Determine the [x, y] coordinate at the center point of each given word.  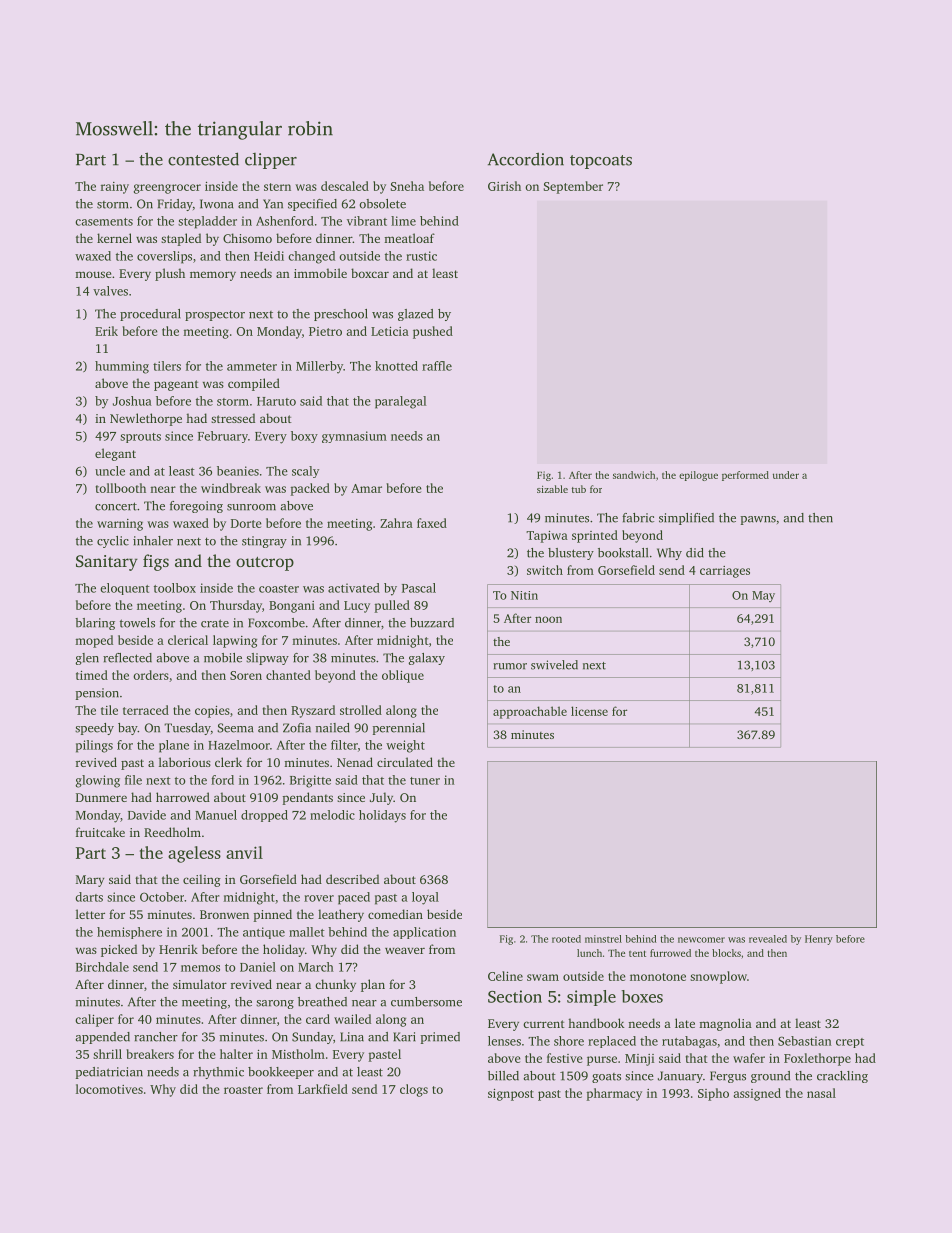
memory [213, 276]
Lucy [357, 607]
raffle [437, 366]
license [589, 711]
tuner [425, 781]
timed [92, 675]
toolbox [175, 588]
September [573, 187]
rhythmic [218, 1073]
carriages [725, 572]
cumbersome [426, 1002]
